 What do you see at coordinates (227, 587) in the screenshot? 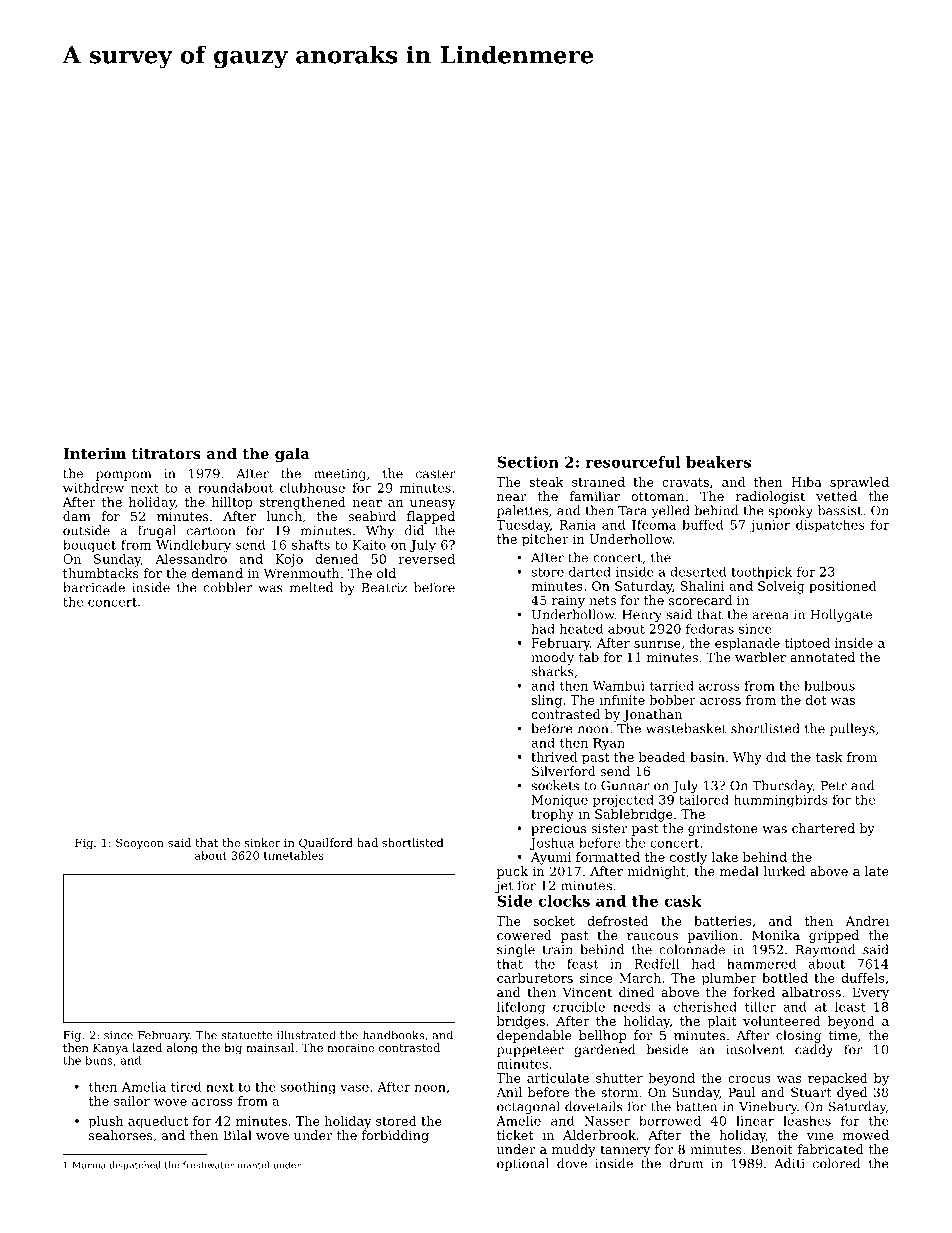
I see `cobbler` at bounding box center [227, 587].
